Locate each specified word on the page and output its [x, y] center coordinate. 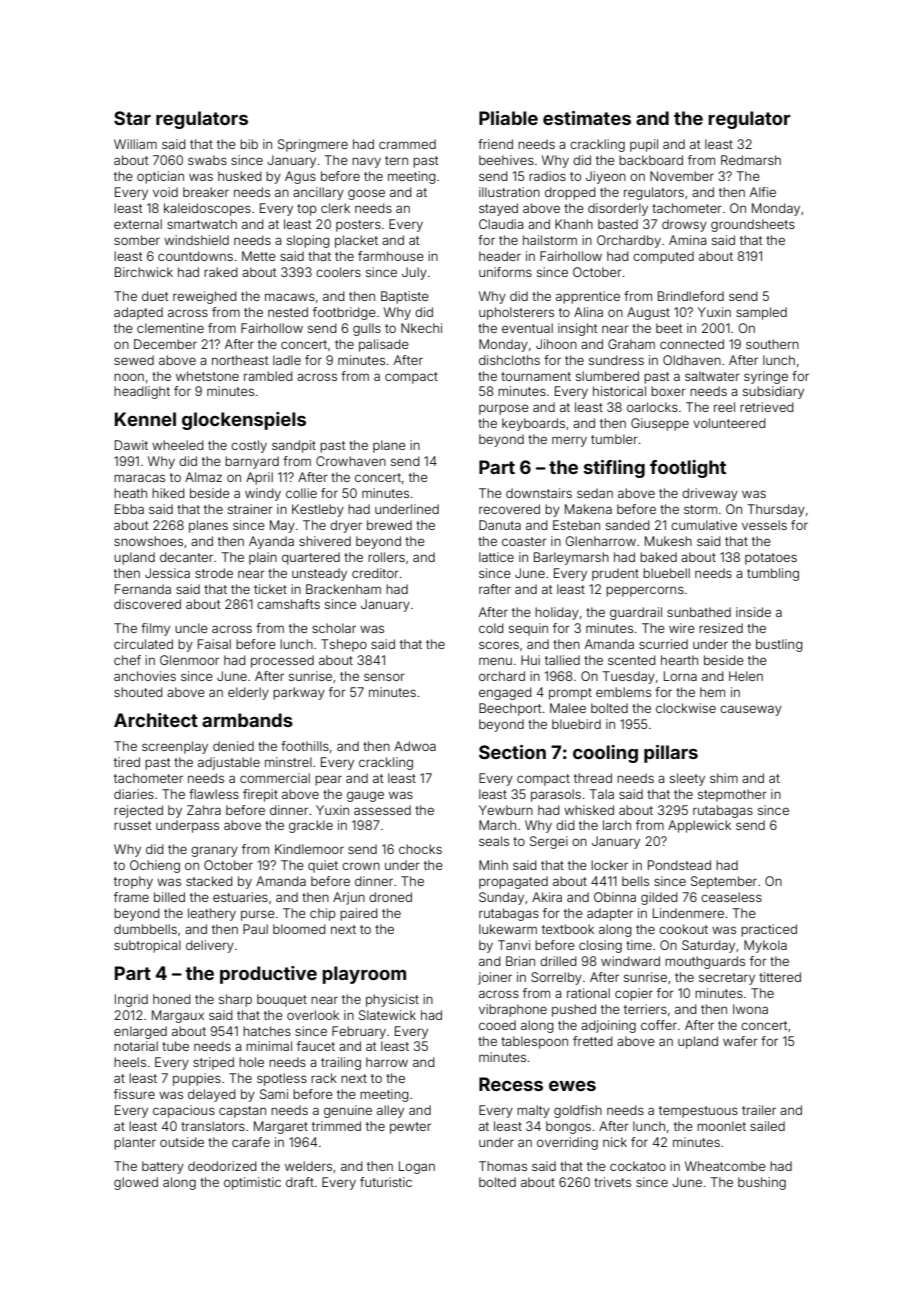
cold [491, 628]
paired [359, 914]
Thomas [503, 1166]
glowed [136, 1183]
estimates [587, 118]
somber [137, 240]
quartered [311, 558]
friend [495, 144]
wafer [740, 1041]
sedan [595, 493]
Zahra [204, 810]
